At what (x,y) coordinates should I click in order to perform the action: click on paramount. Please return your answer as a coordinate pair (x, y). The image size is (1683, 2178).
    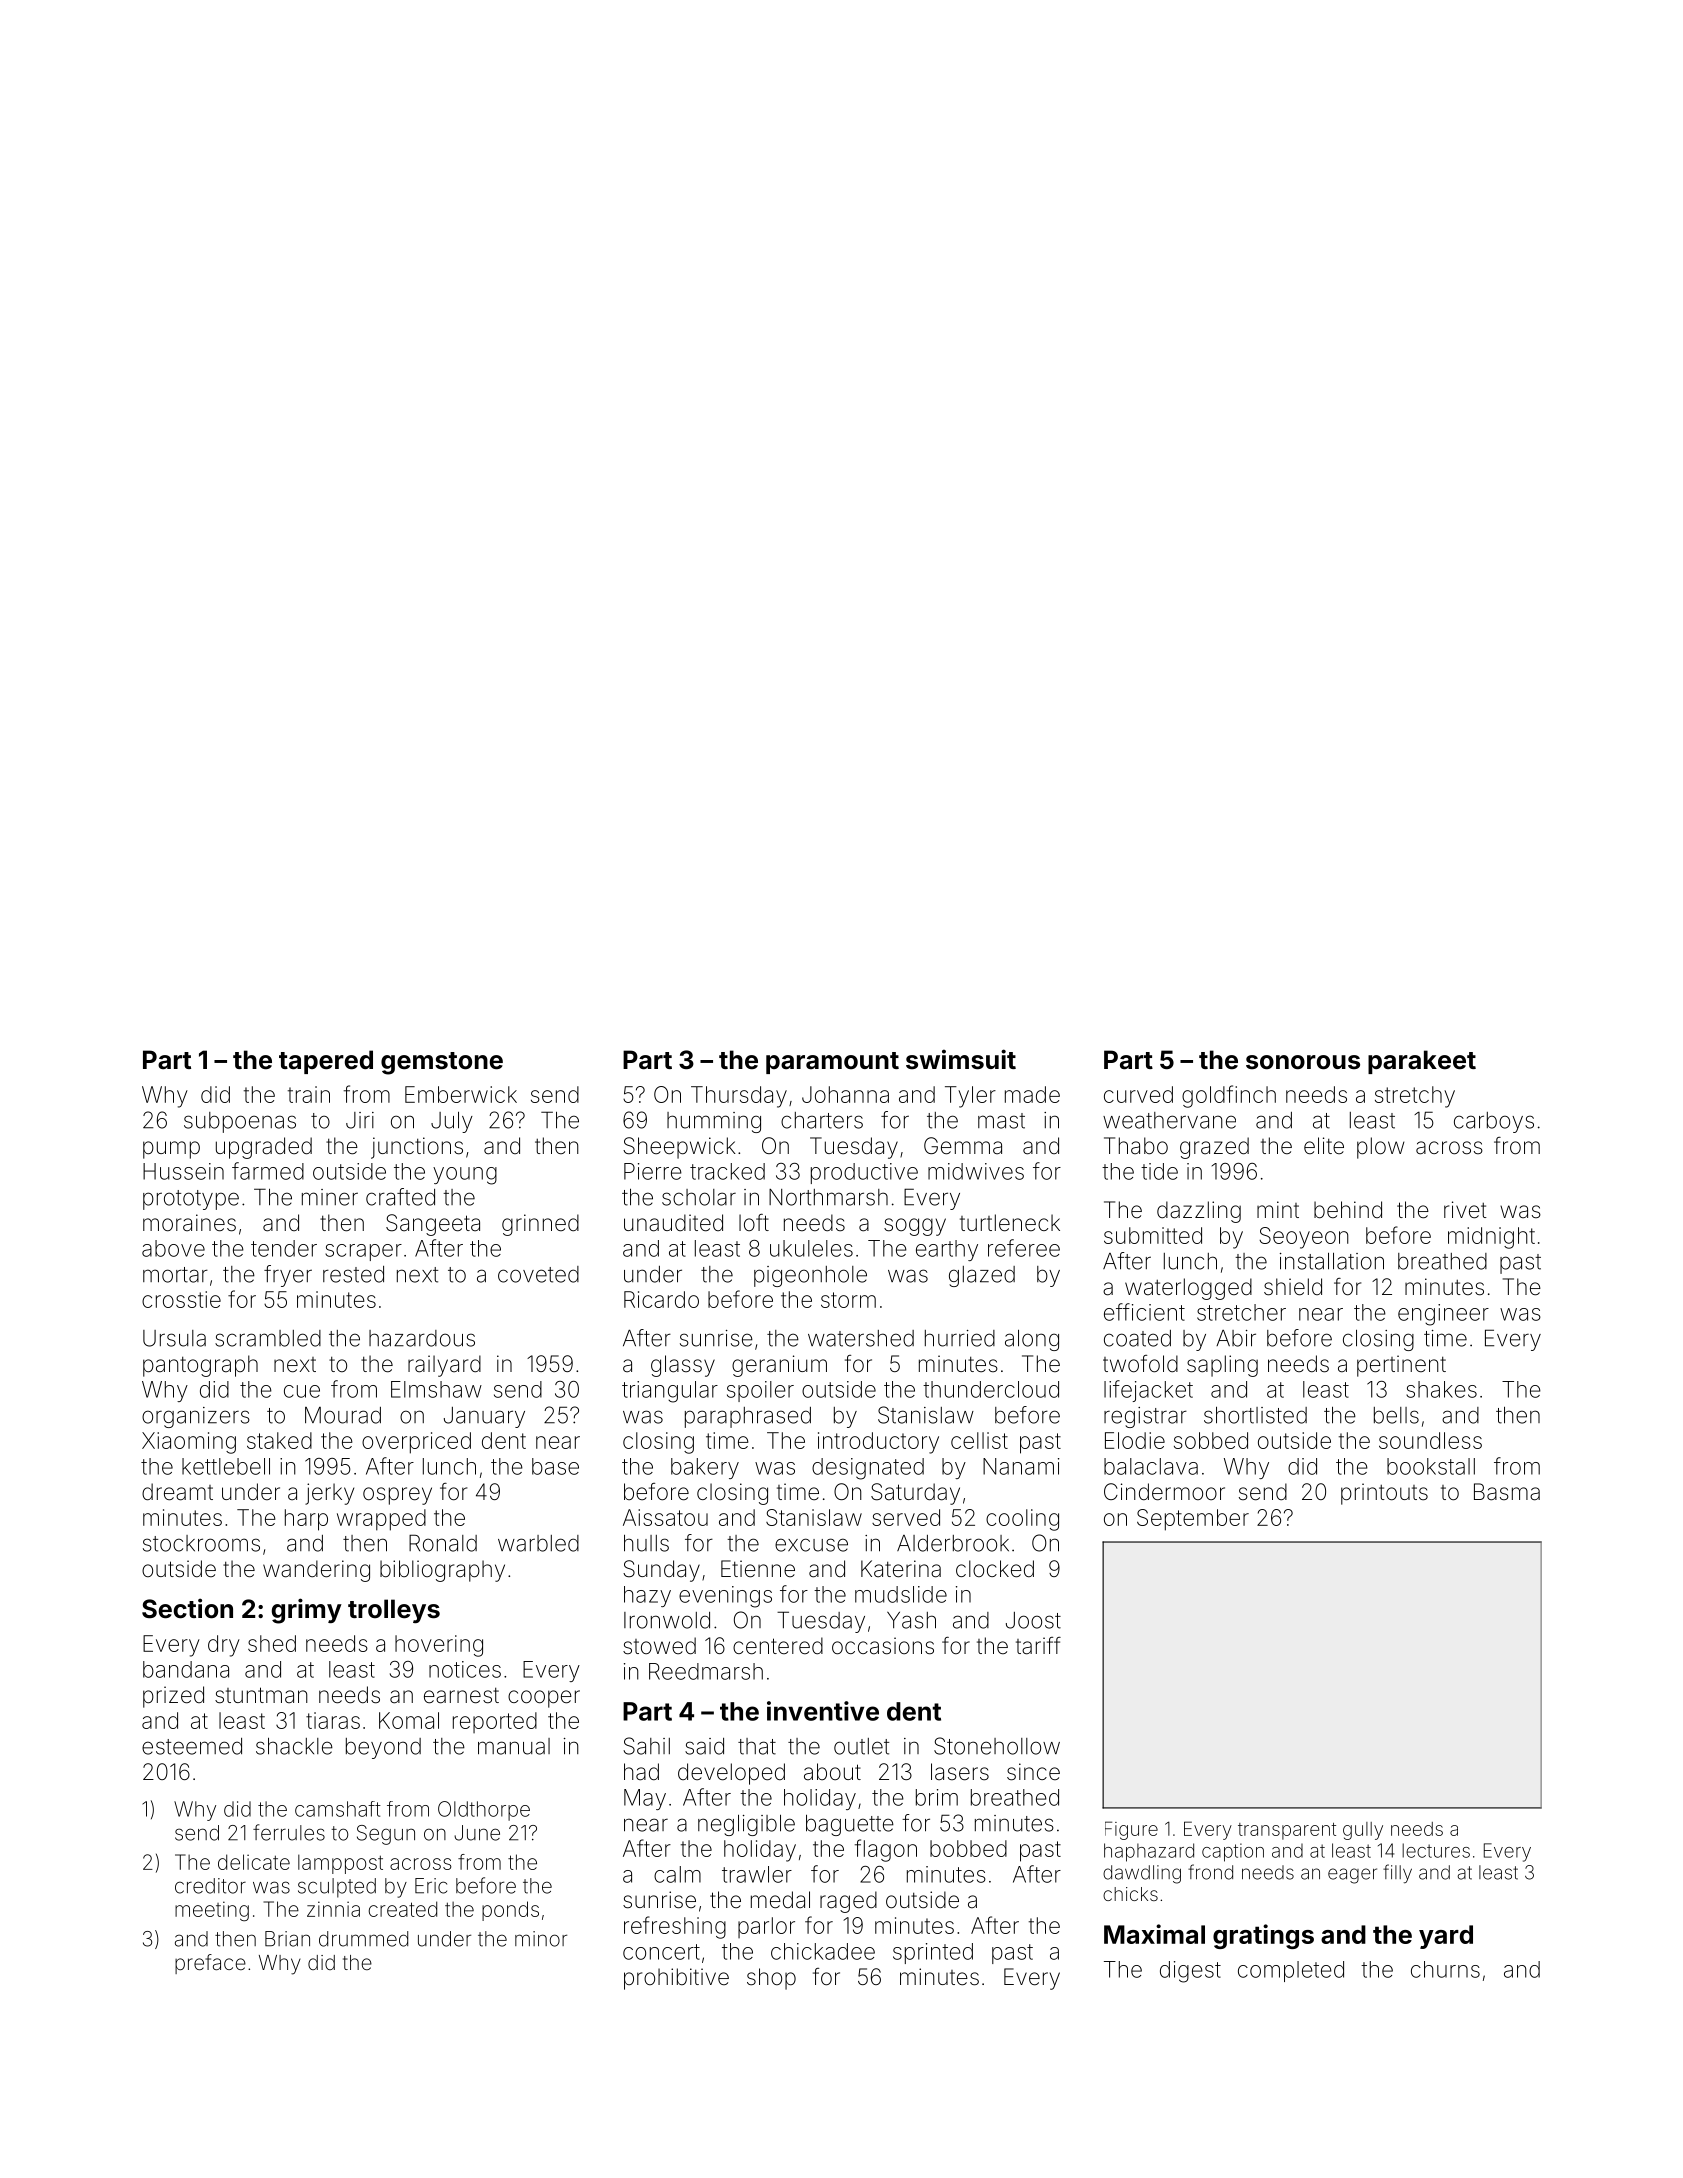
    Looking at the image, I should click on (832, 1063).
